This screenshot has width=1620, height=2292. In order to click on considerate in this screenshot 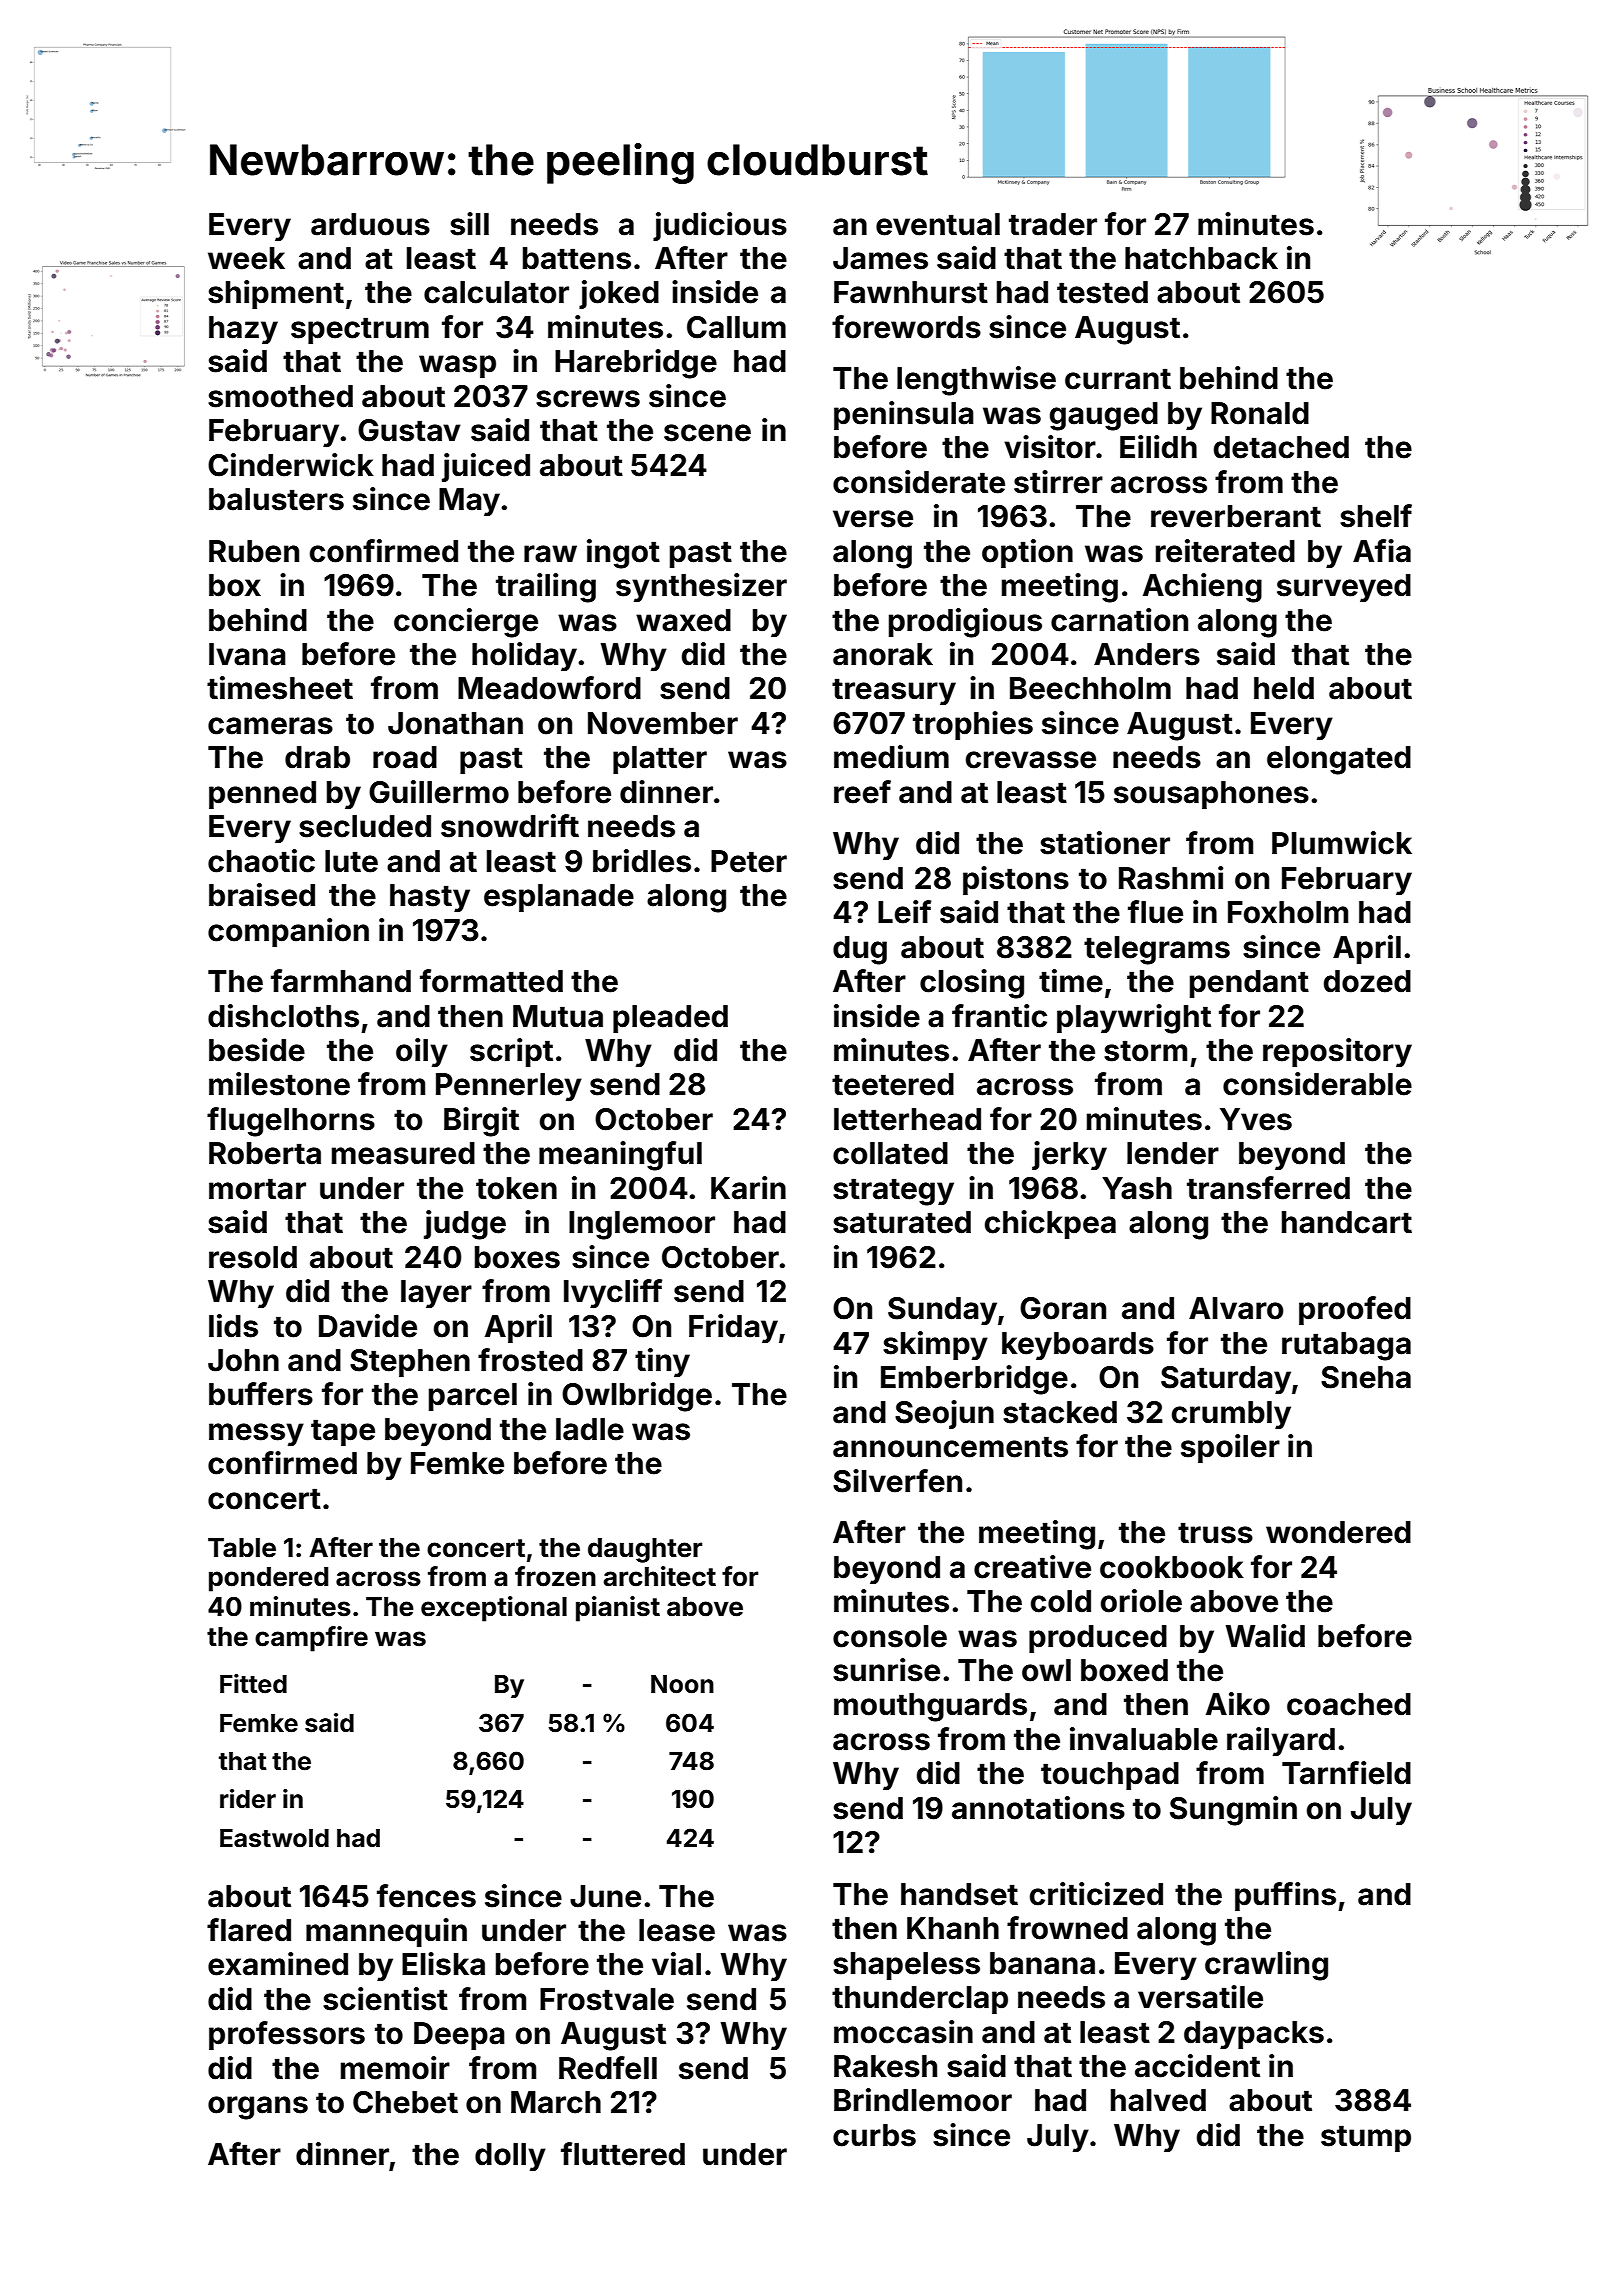, I will do `click(919, 482)`.
